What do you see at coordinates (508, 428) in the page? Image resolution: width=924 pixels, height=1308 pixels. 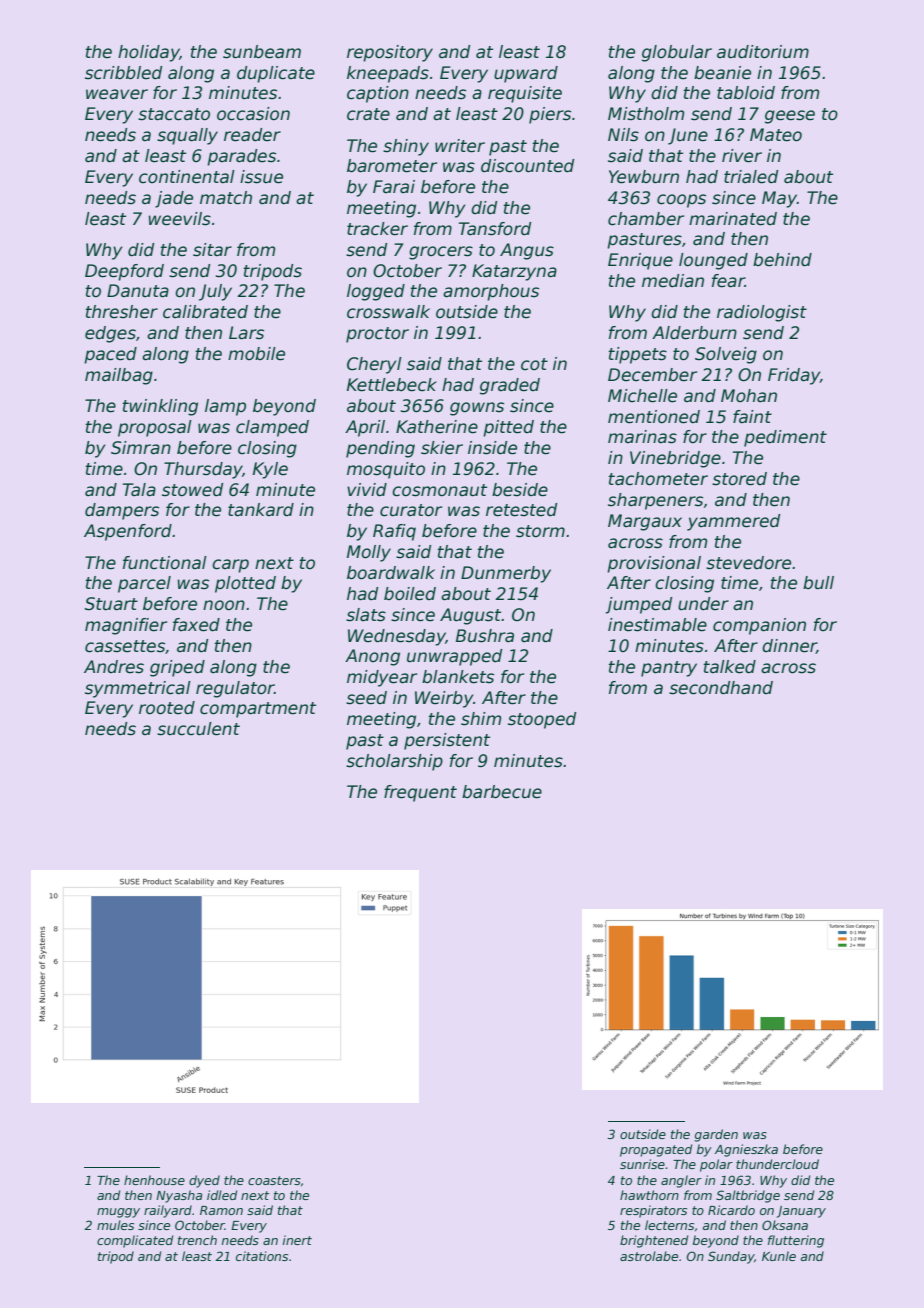 I see `pitted` at bounding box center [508, 428].
